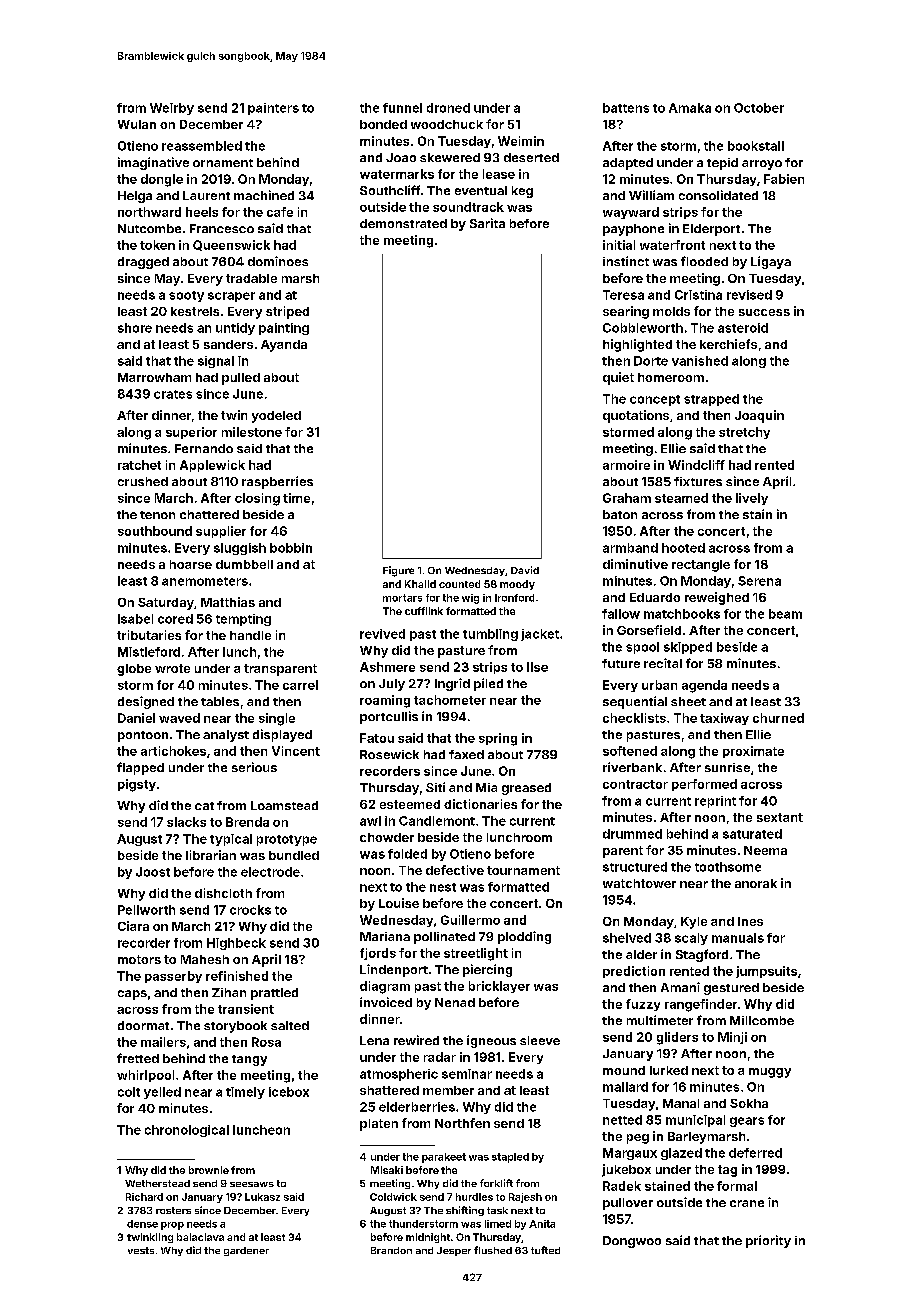 Image resolution: width=924 pixels, height=1308 pixels. What do you see at coordinates (385, 701) in the screenshot?
I see `roaming` at bounding box center [385, 701].
